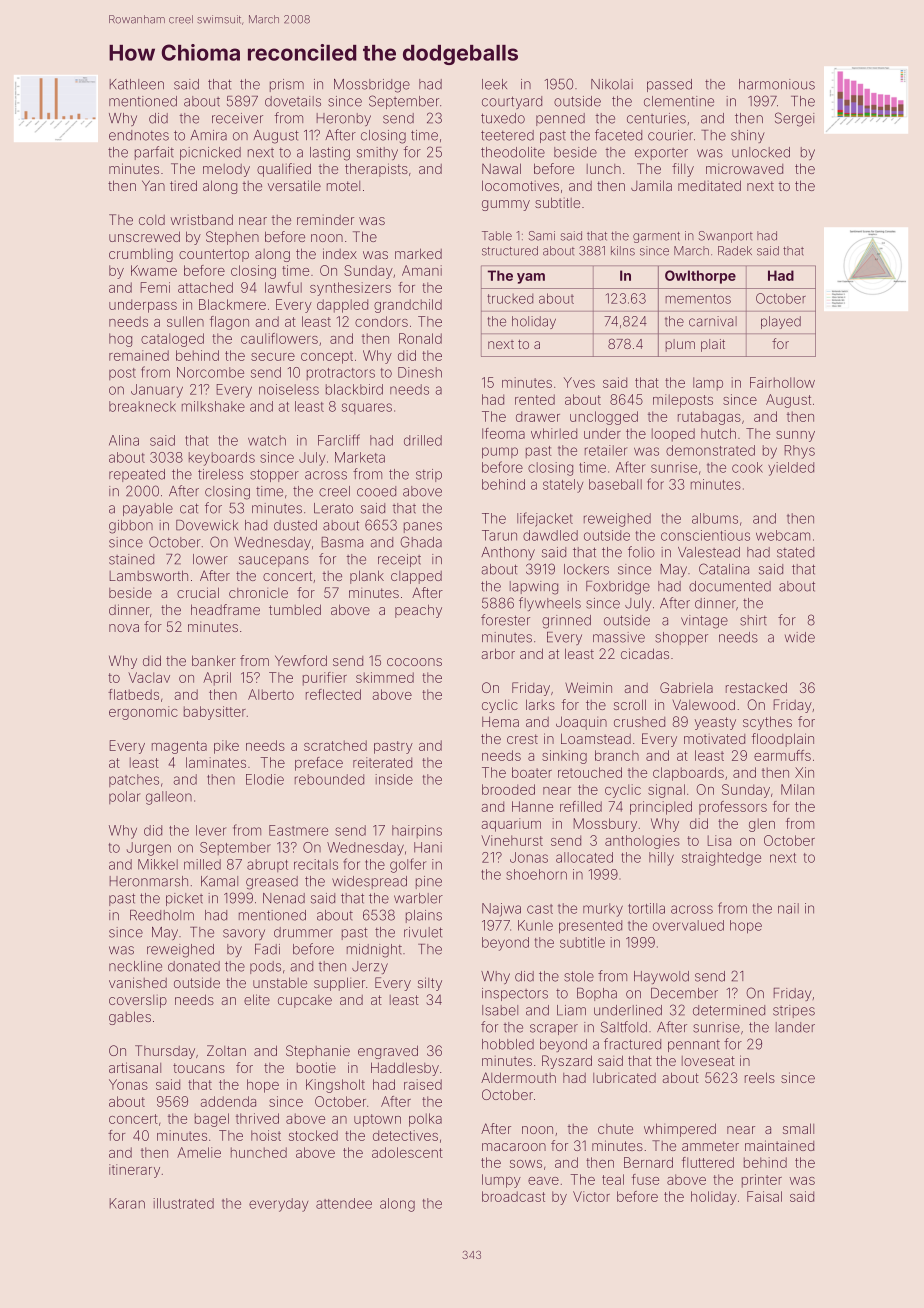 The width and height of the screenshot is (924, 1308). Describe the element at coordinates (271, 694) in the screenshot. I see `Alberto` at that location.
